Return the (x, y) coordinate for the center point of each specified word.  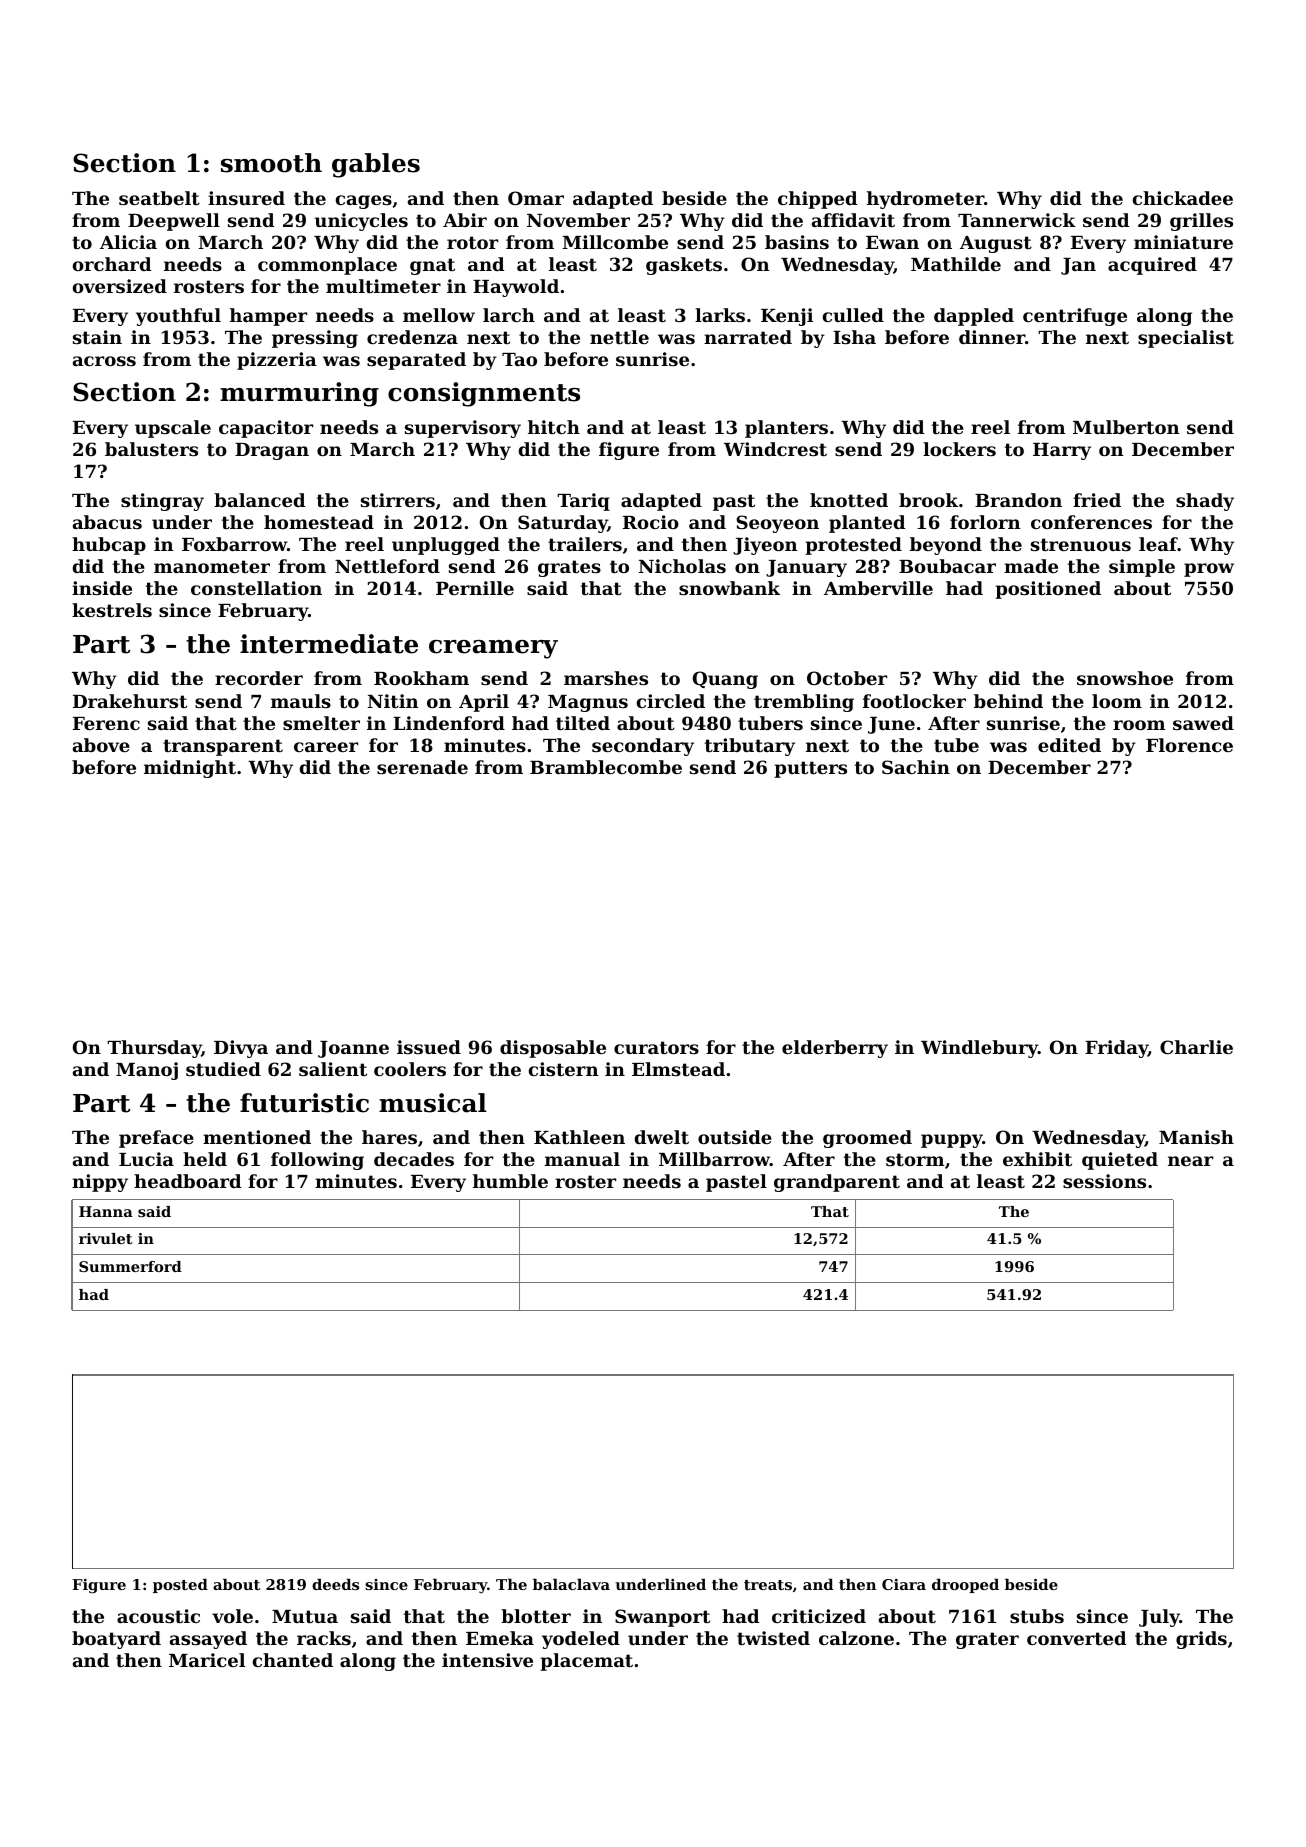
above (101, 745)
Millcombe (615, 242)
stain (97, 337)
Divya (241, 1049)
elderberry (835, 1049)
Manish (1196, 1137)
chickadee (1183, 198)
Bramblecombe (606, 767)
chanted (293, 1660)
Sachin (916, 767)
